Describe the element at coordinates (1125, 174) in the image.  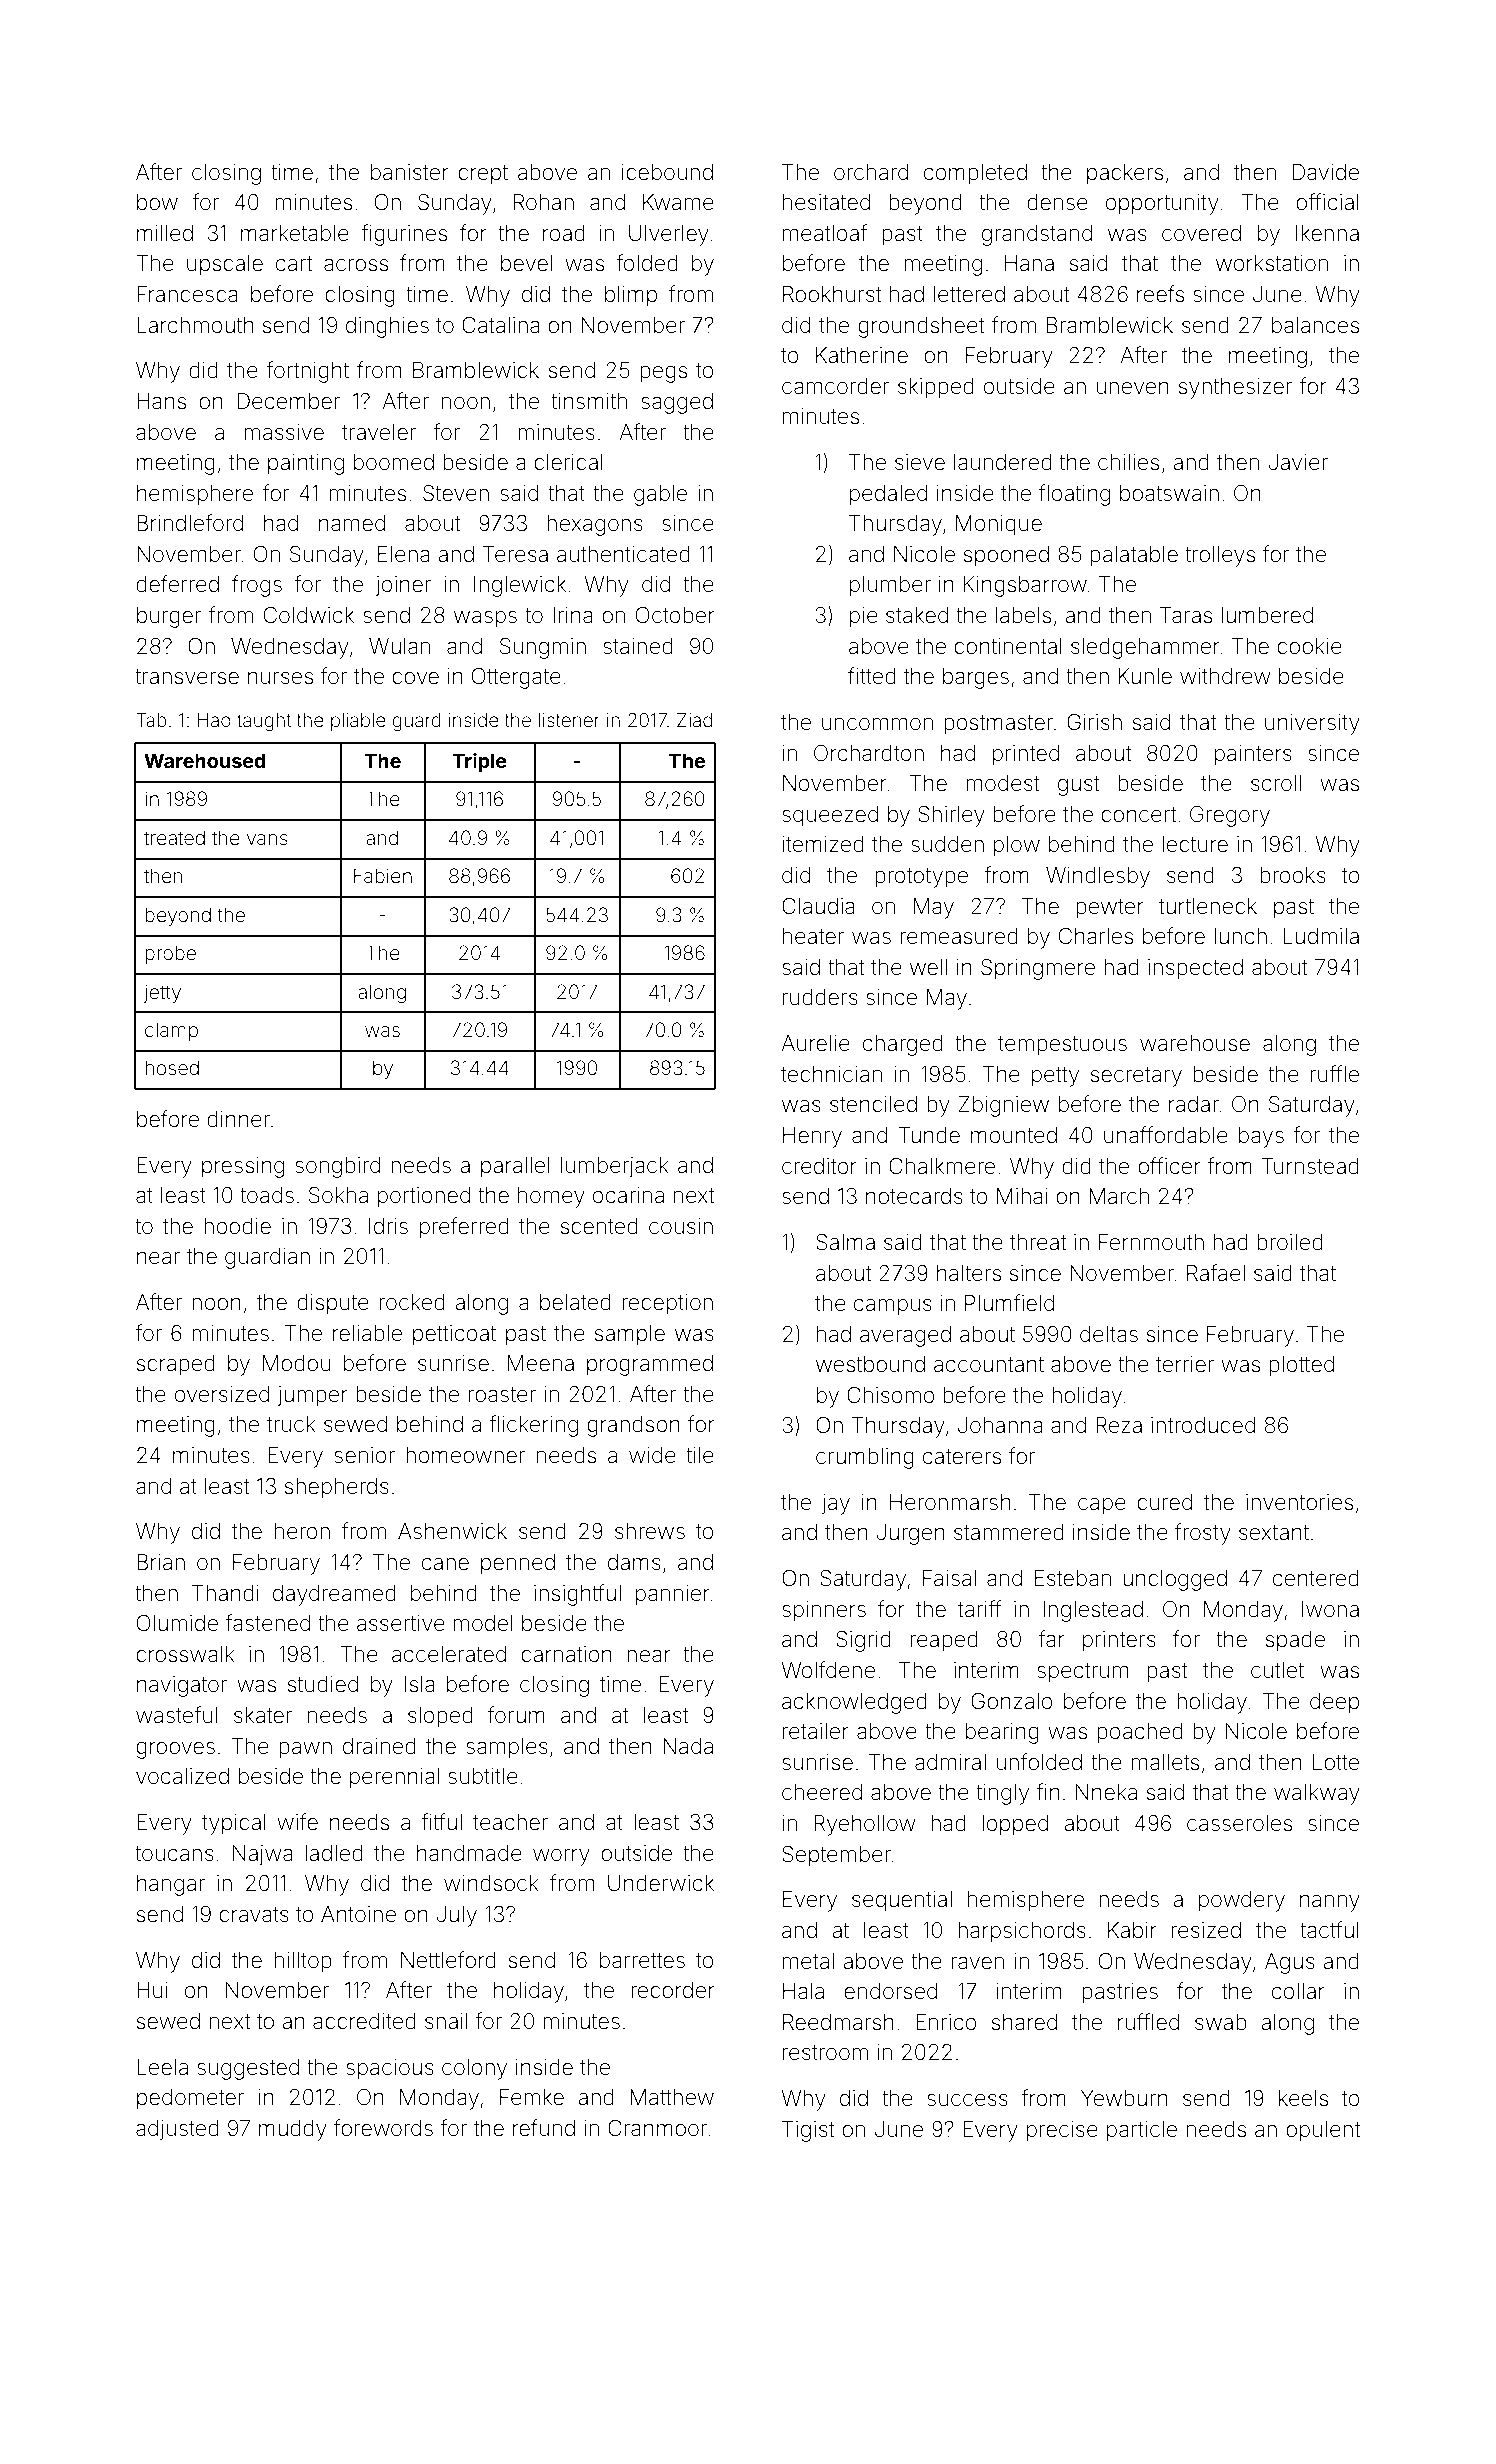
I see `packers` at that location.
